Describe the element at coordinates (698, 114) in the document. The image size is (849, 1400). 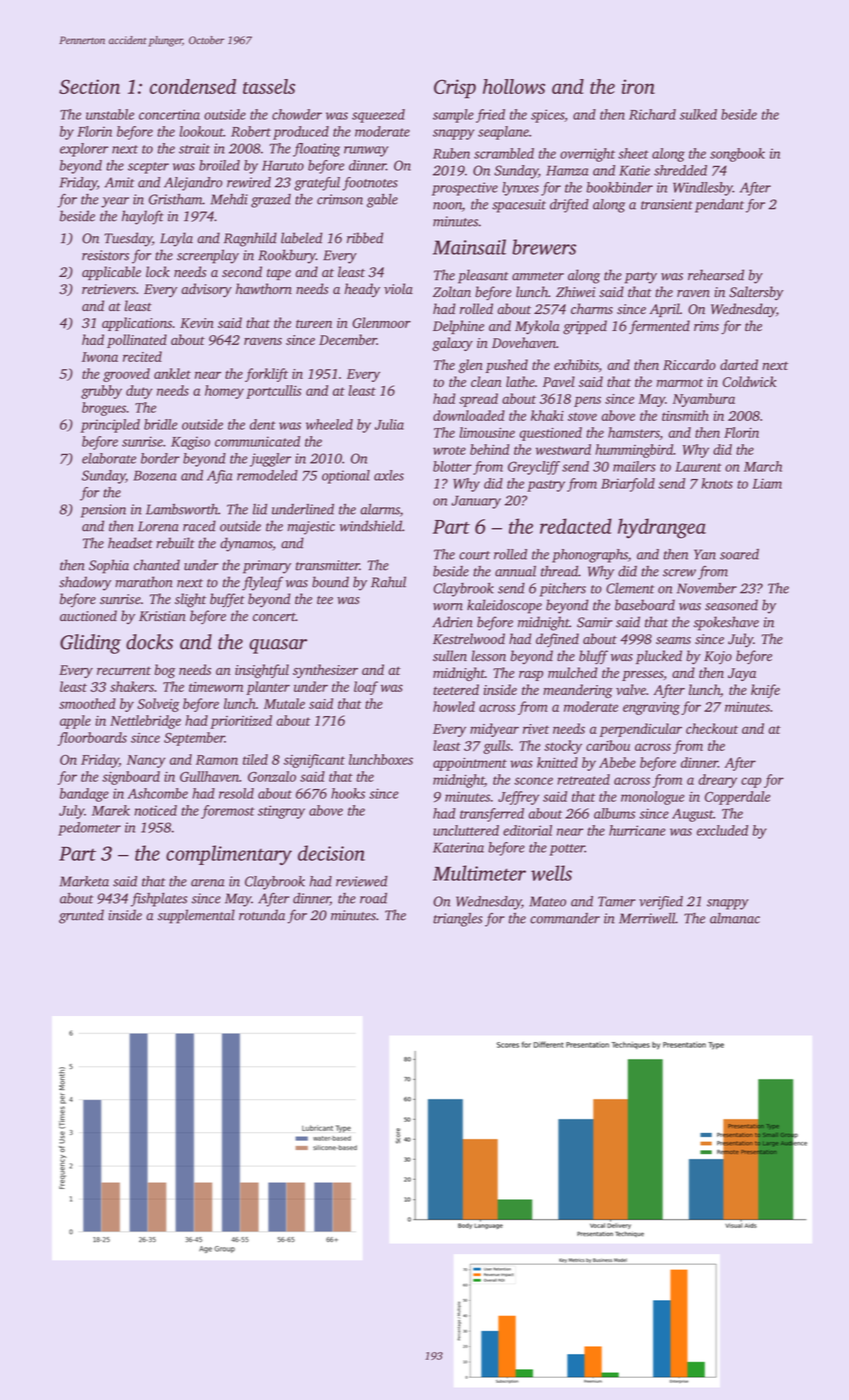
I see `sulked` at that location.
